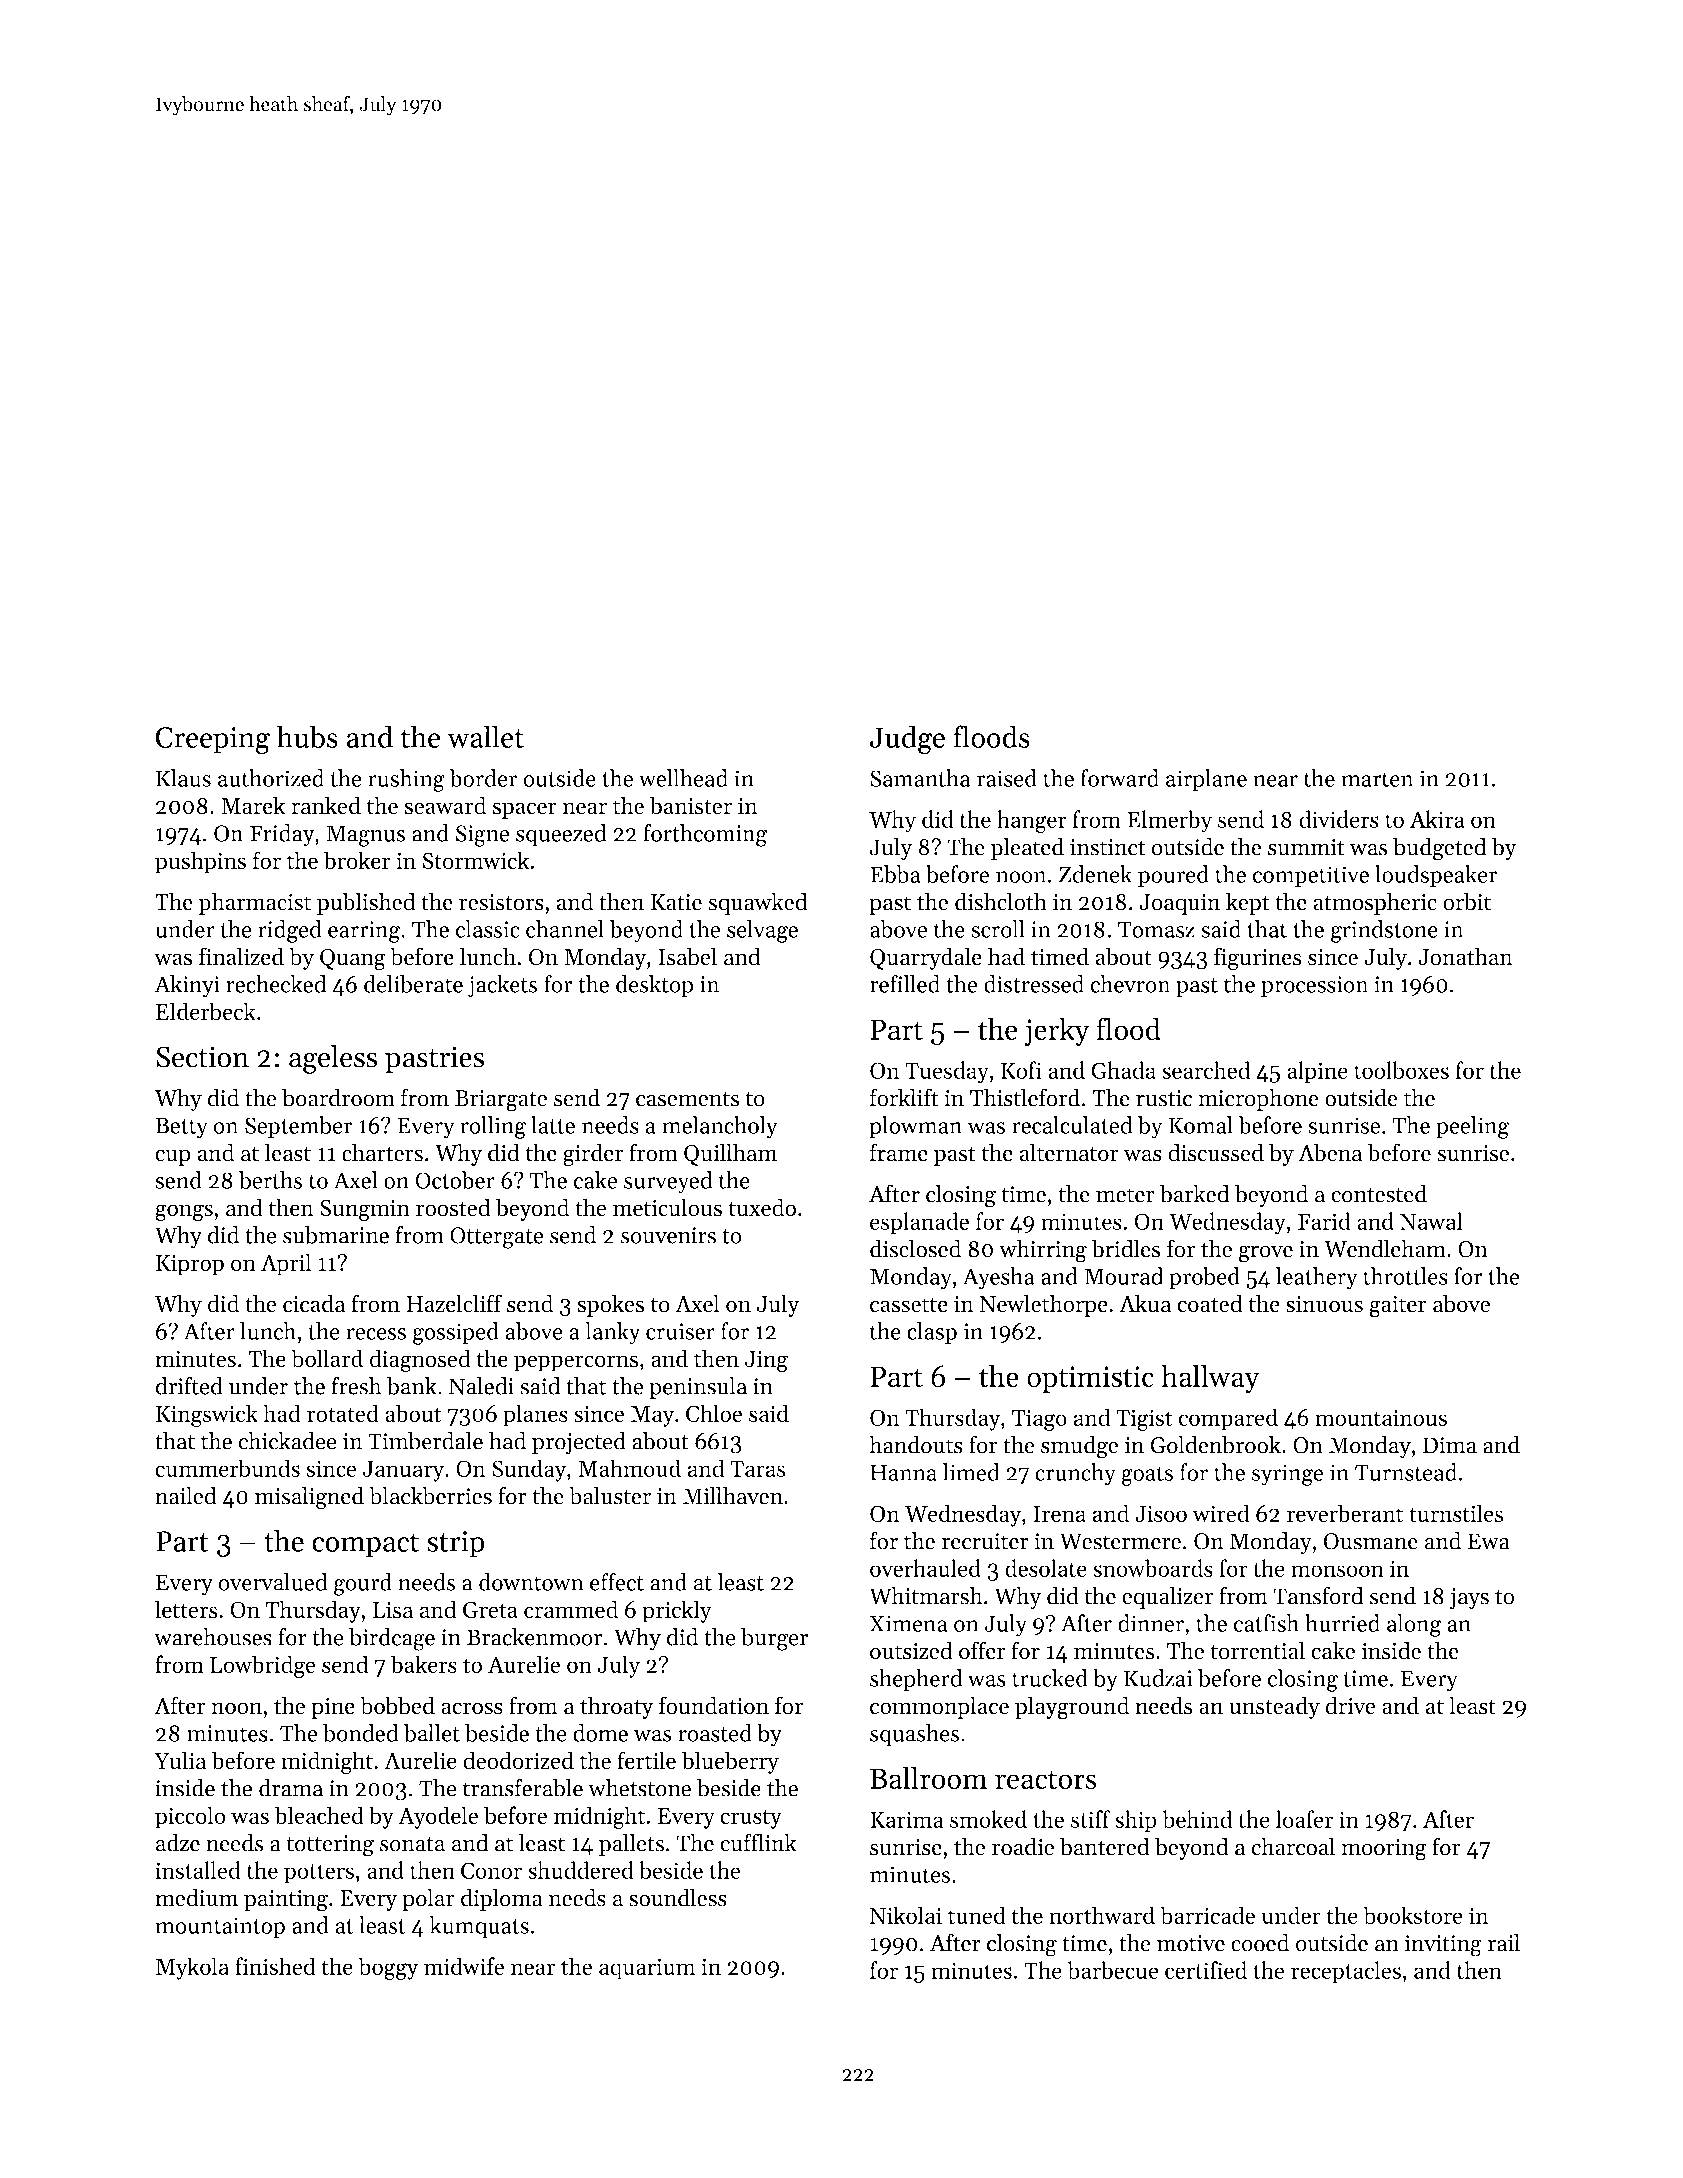 This screenshot has width=1683, height=2178. Describe the element at coordinates (899, 1152) in the screenshot. I see `frame` at that location.
